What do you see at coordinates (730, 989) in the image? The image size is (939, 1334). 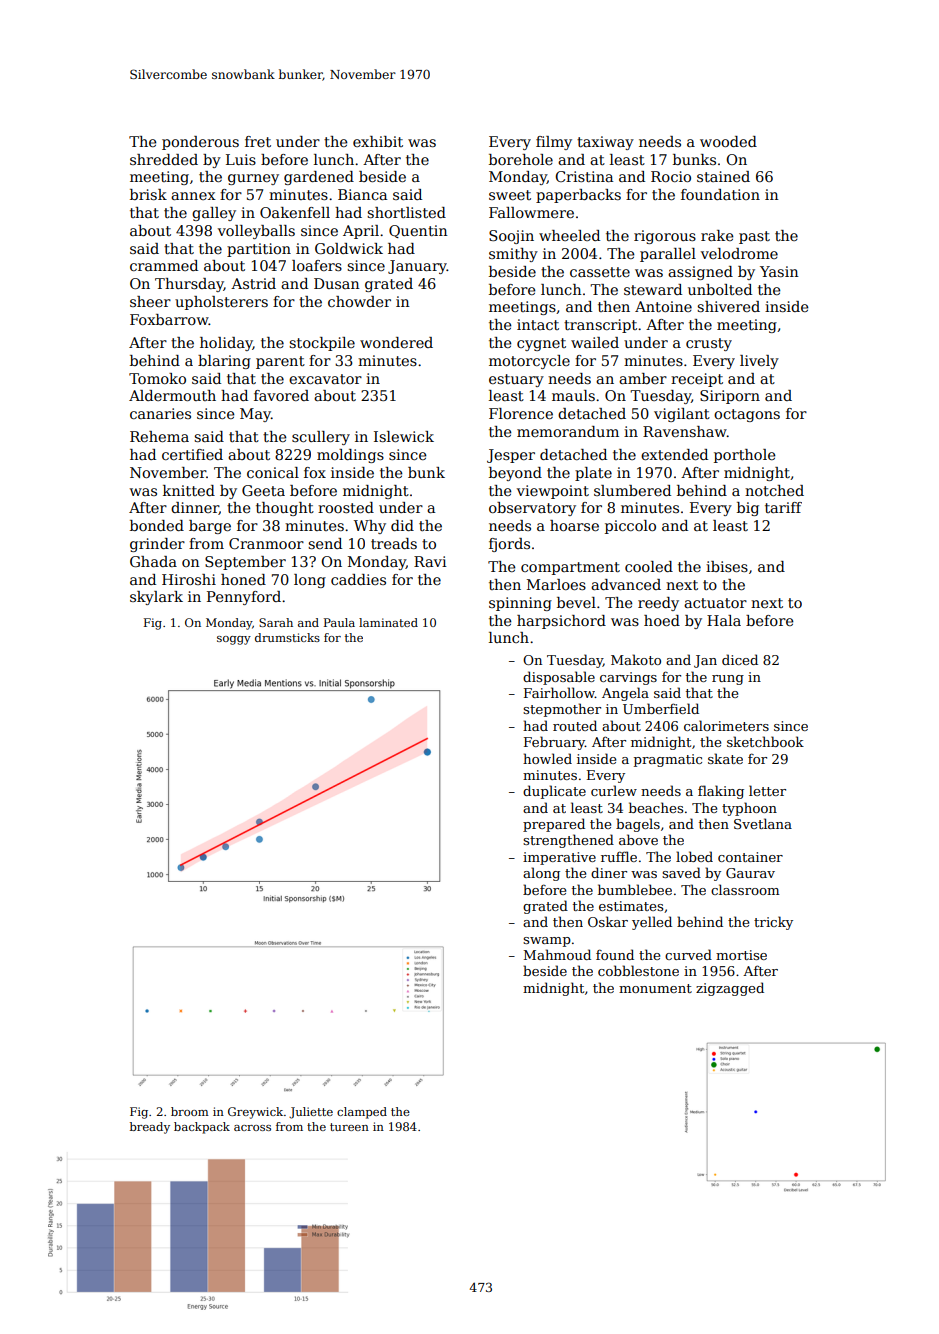 I see `zigzagged` at bounding box center [730, 989].
